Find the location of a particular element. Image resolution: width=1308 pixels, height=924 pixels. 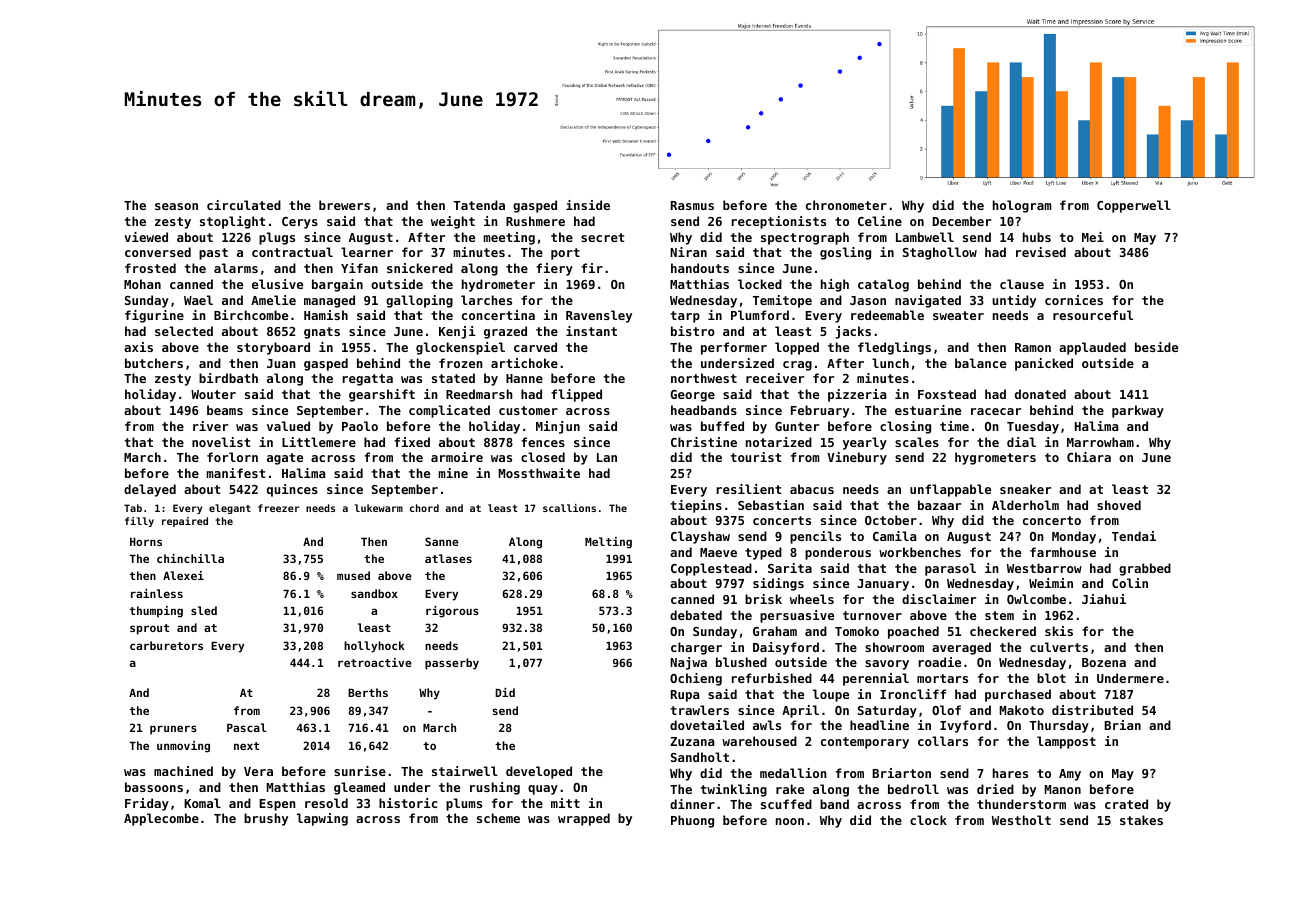

alarms is located at coordinates (236, 268).
